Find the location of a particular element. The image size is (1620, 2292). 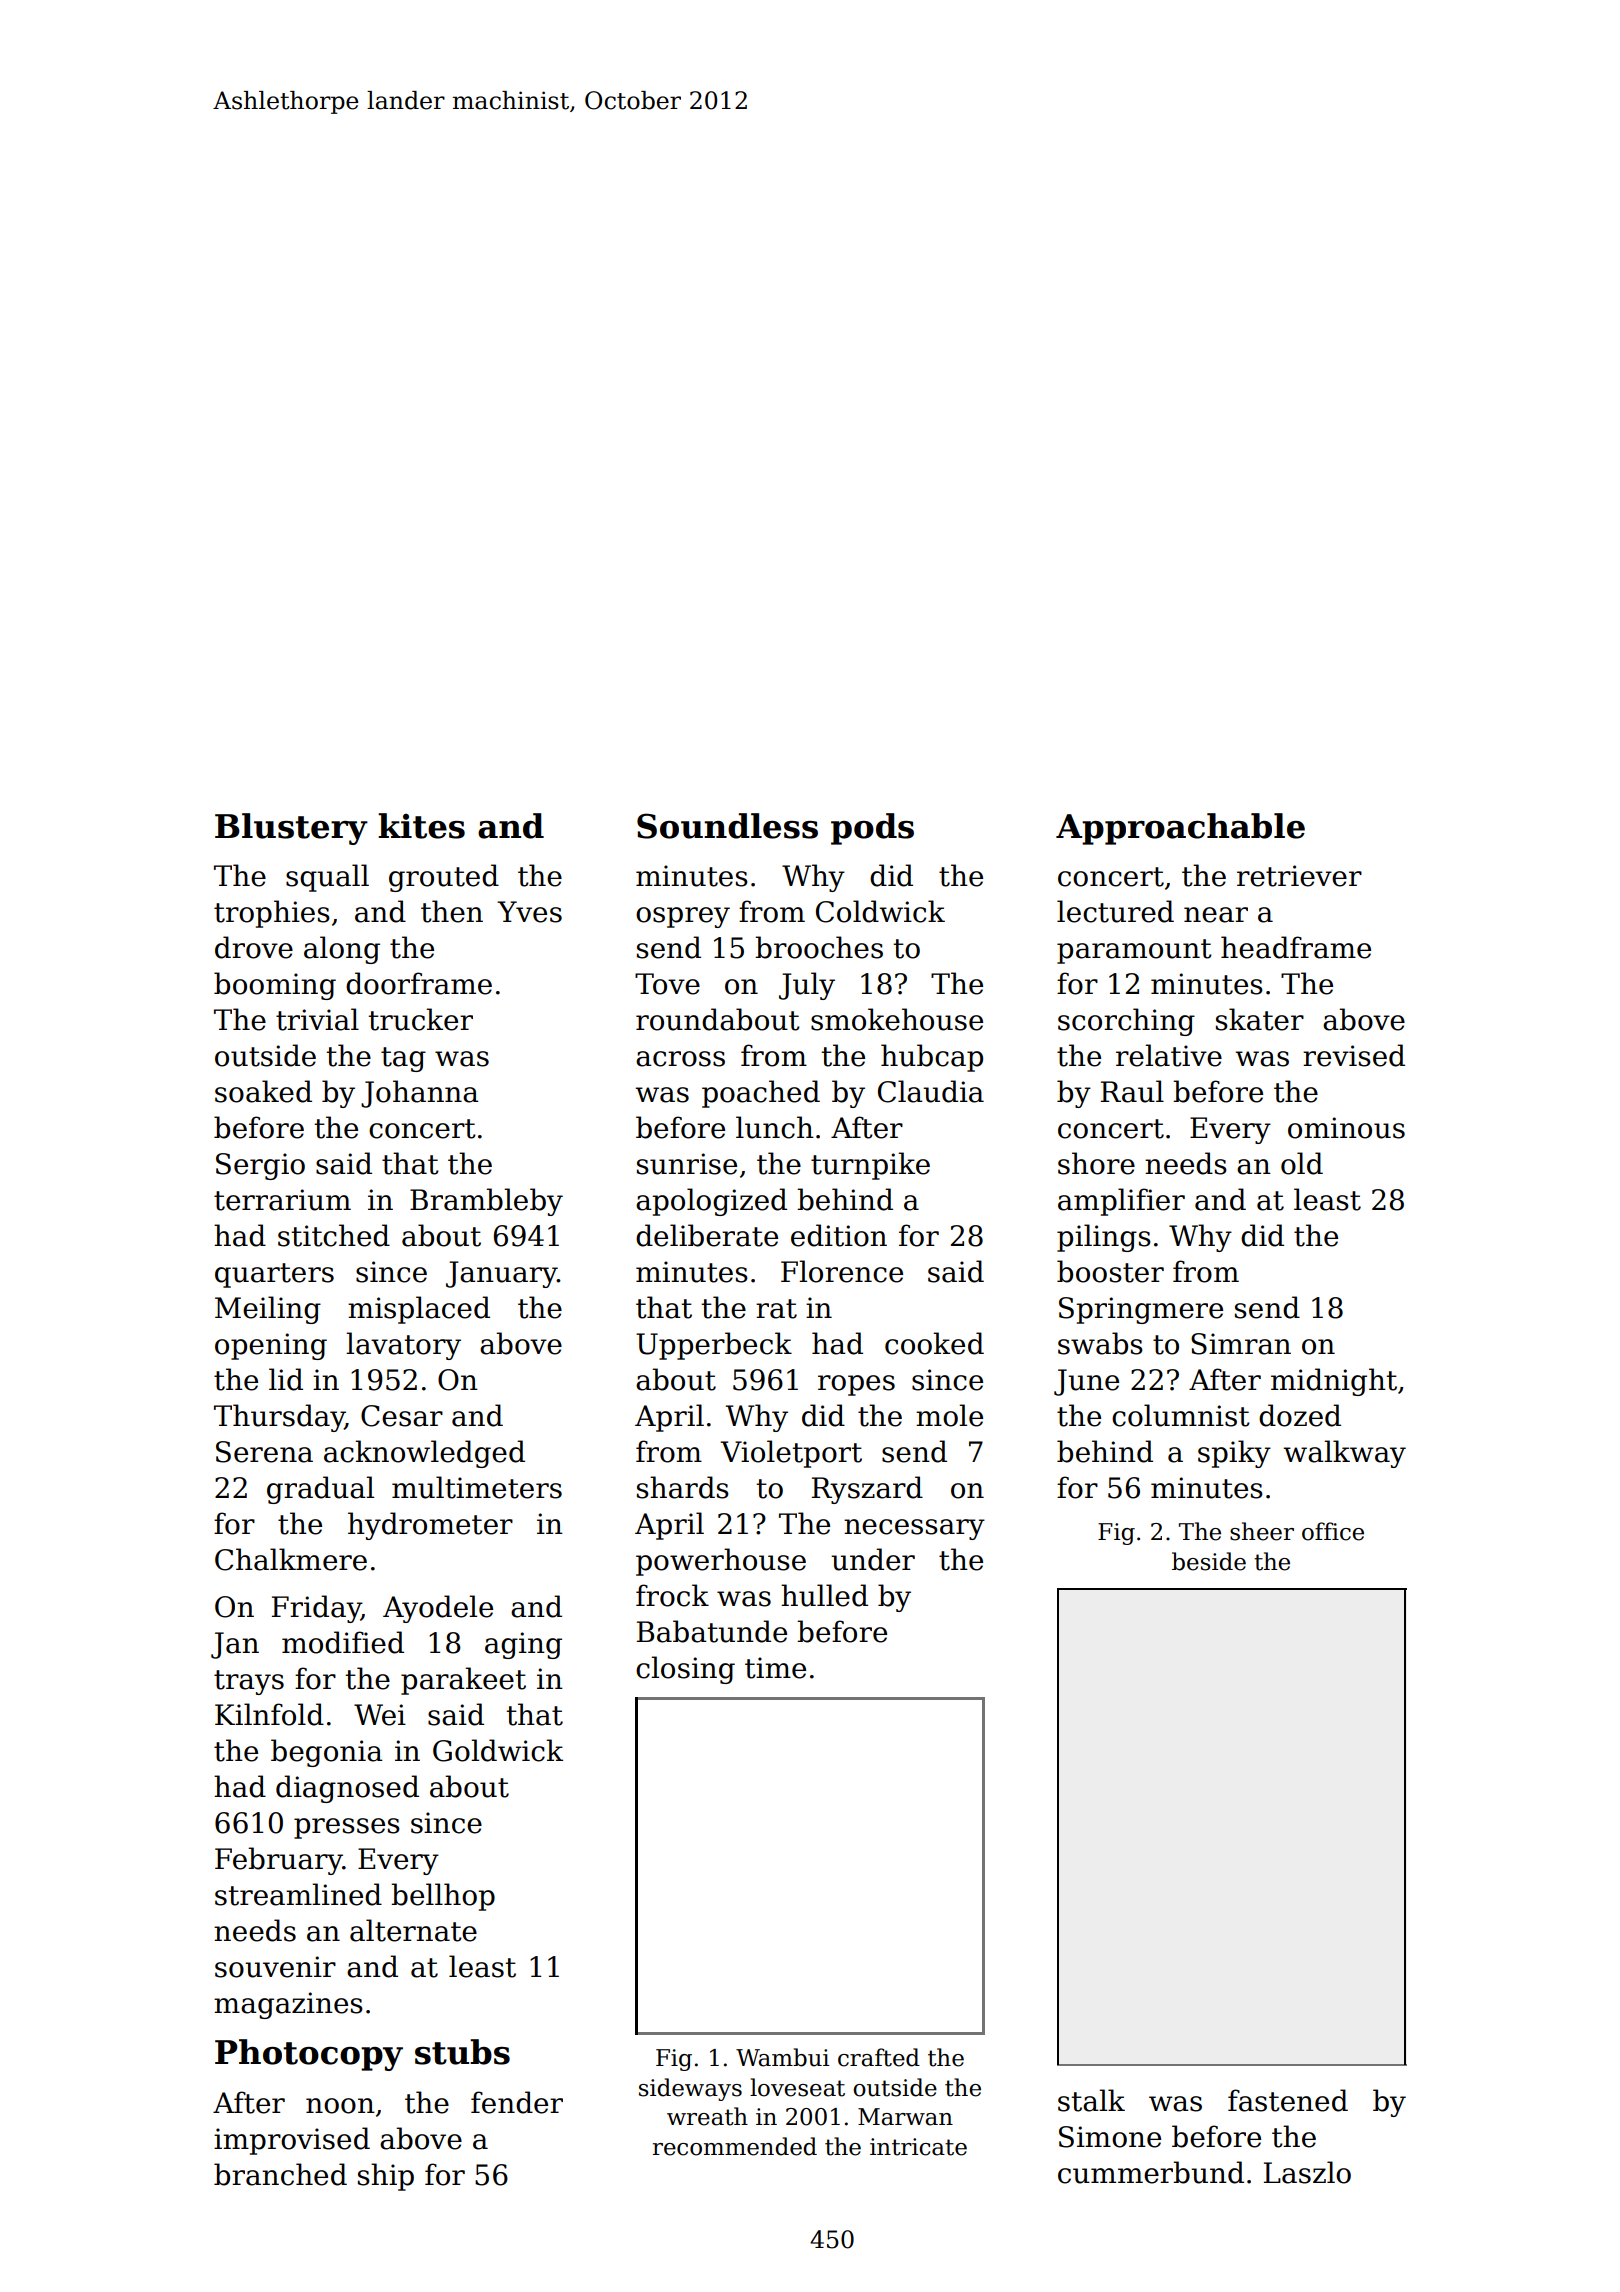

Blustery is located at coordinates (291, 829).
